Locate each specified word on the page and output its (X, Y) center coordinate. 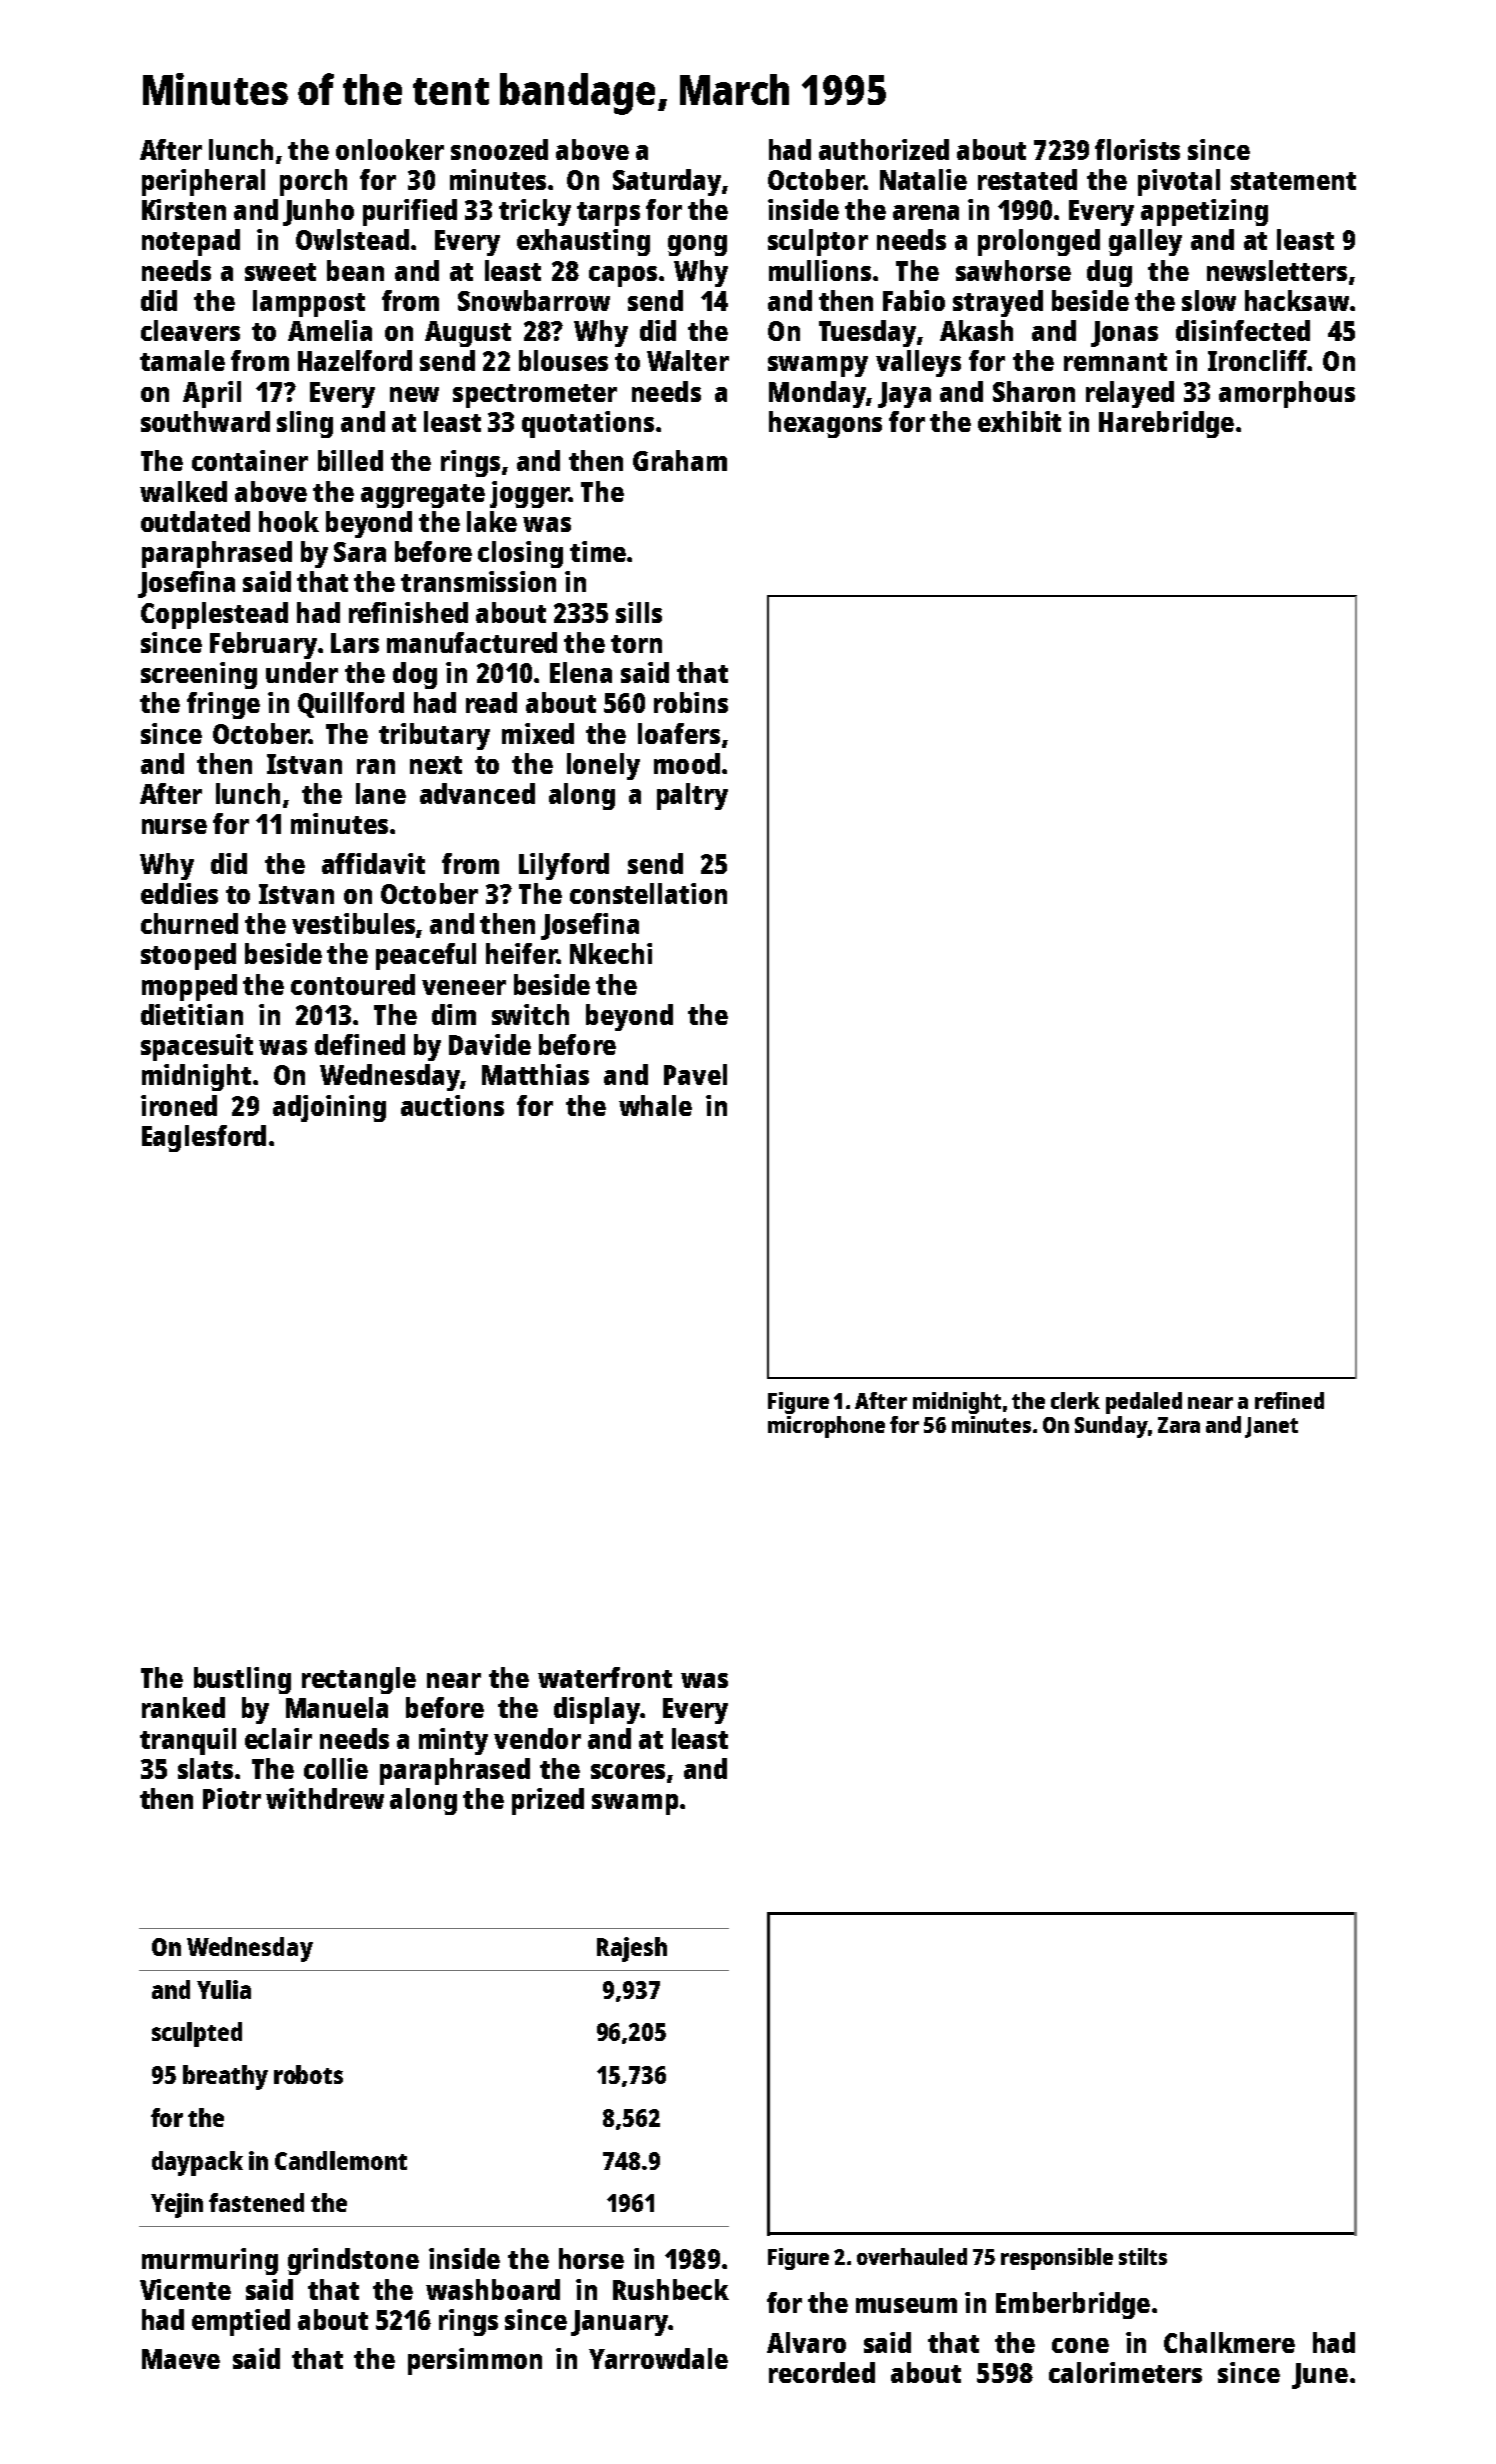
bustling (242, 1680)
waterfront (605, 1677)
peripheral (203, 182)
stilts (1143, 2256)
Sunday (1111, 1427)
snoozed (499, 149)
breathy (225, 2077)
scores (628, 1771)
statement (1293, 181)
